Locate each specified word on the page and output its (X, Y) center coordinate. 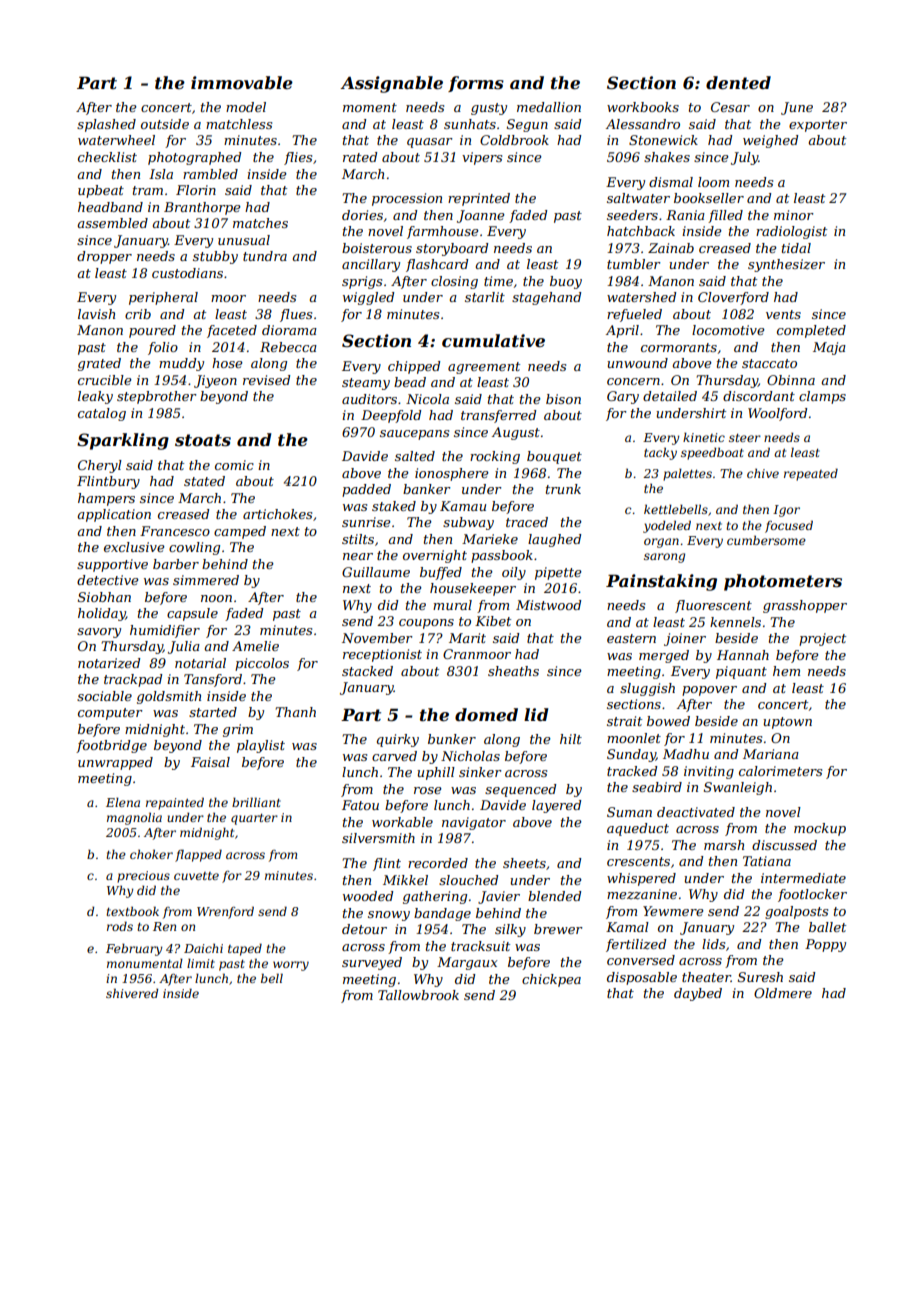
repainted (175, 803)
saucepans (414, 435)
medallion (549, 107)
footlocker (812, 895)
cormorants (679, 347)
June (797, 108)
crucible (105, 380)
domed (486, 714)
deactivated (696, 812)
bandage (442, 914)
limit (201, 963)
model (246, 107)
